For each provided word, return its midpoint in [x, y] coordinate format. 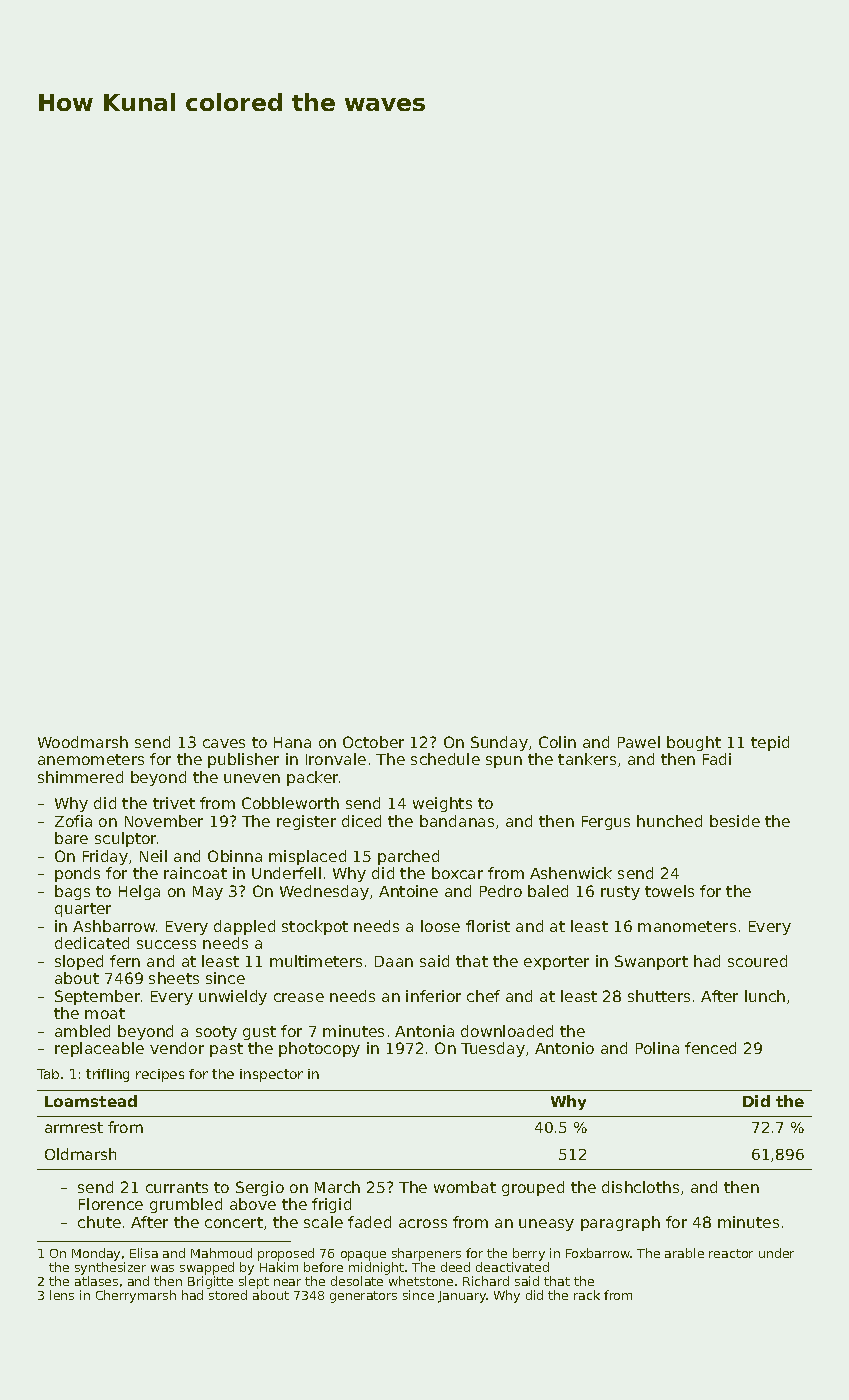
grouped [533, 1188]
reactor [731, 1253]
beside [735, 821]
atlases [96, 1281]
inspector [271, 1075]
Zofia [73, 821]
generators [363, 1297]
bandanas [457, 821]
